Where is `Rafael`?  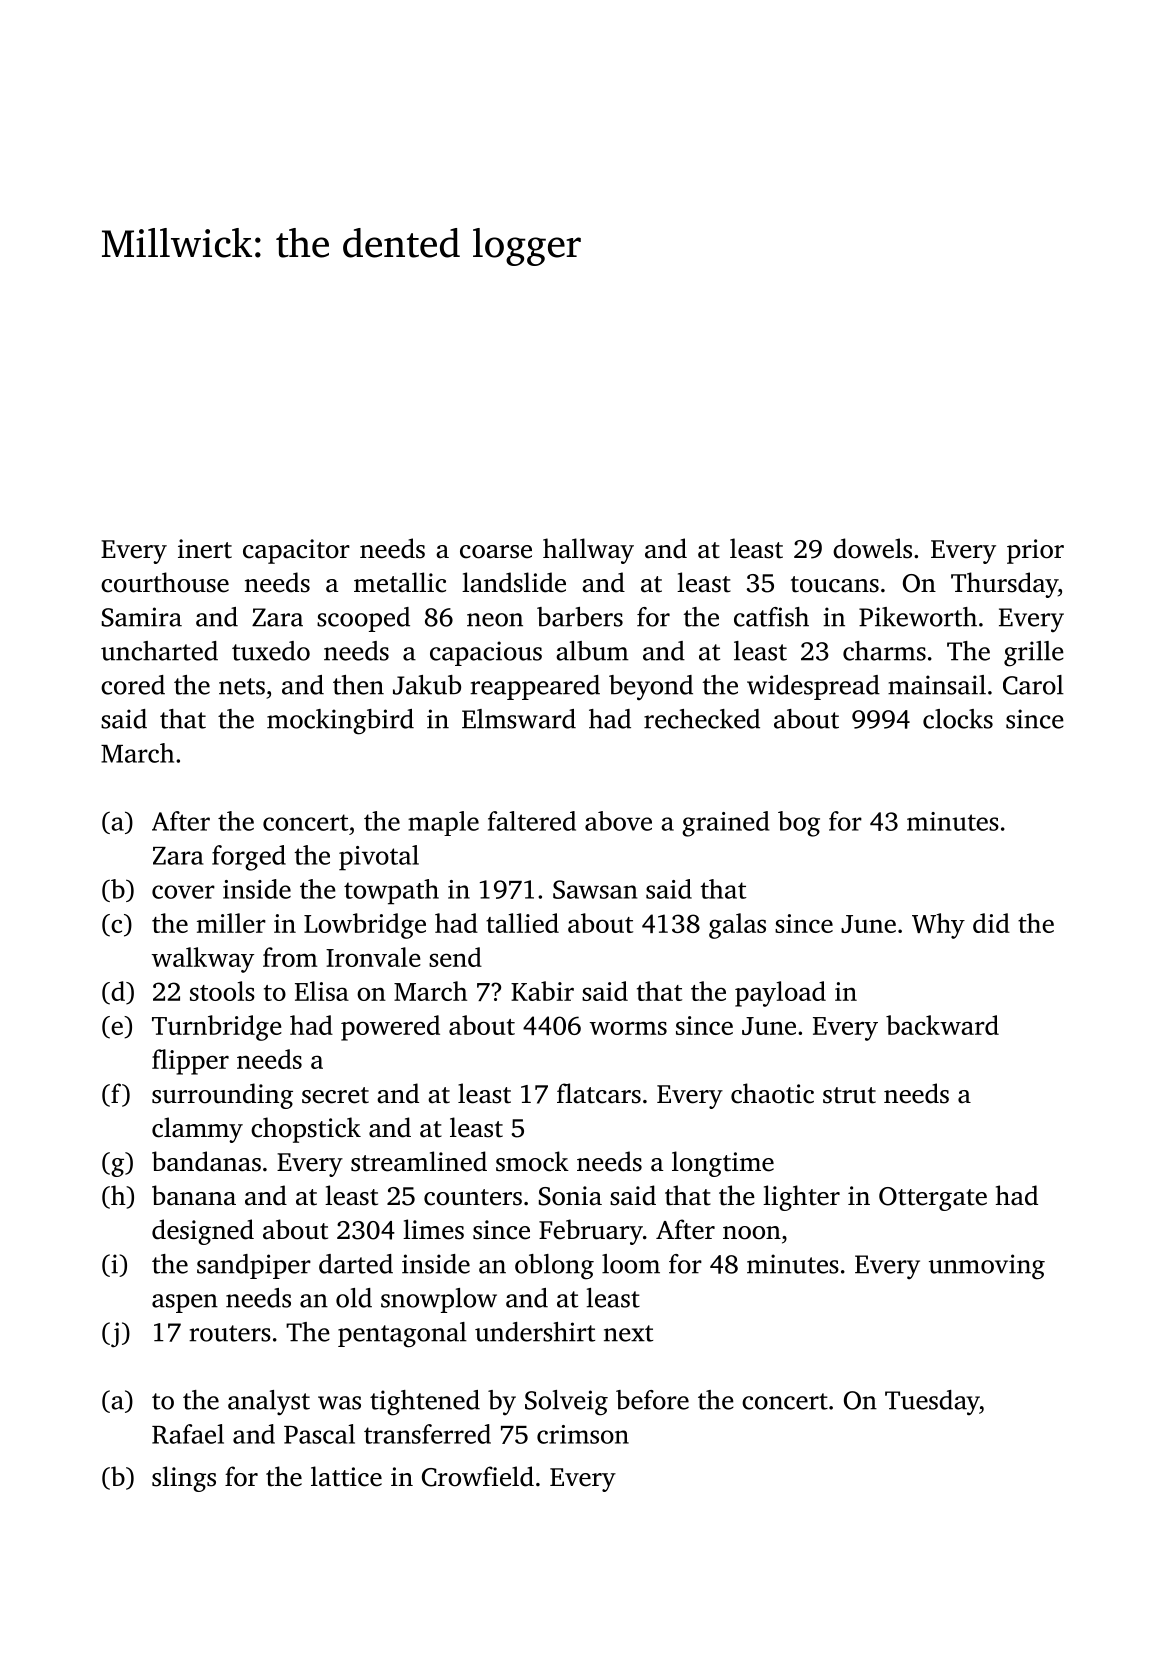 Rafael is located at coordinates (188, 1434).
